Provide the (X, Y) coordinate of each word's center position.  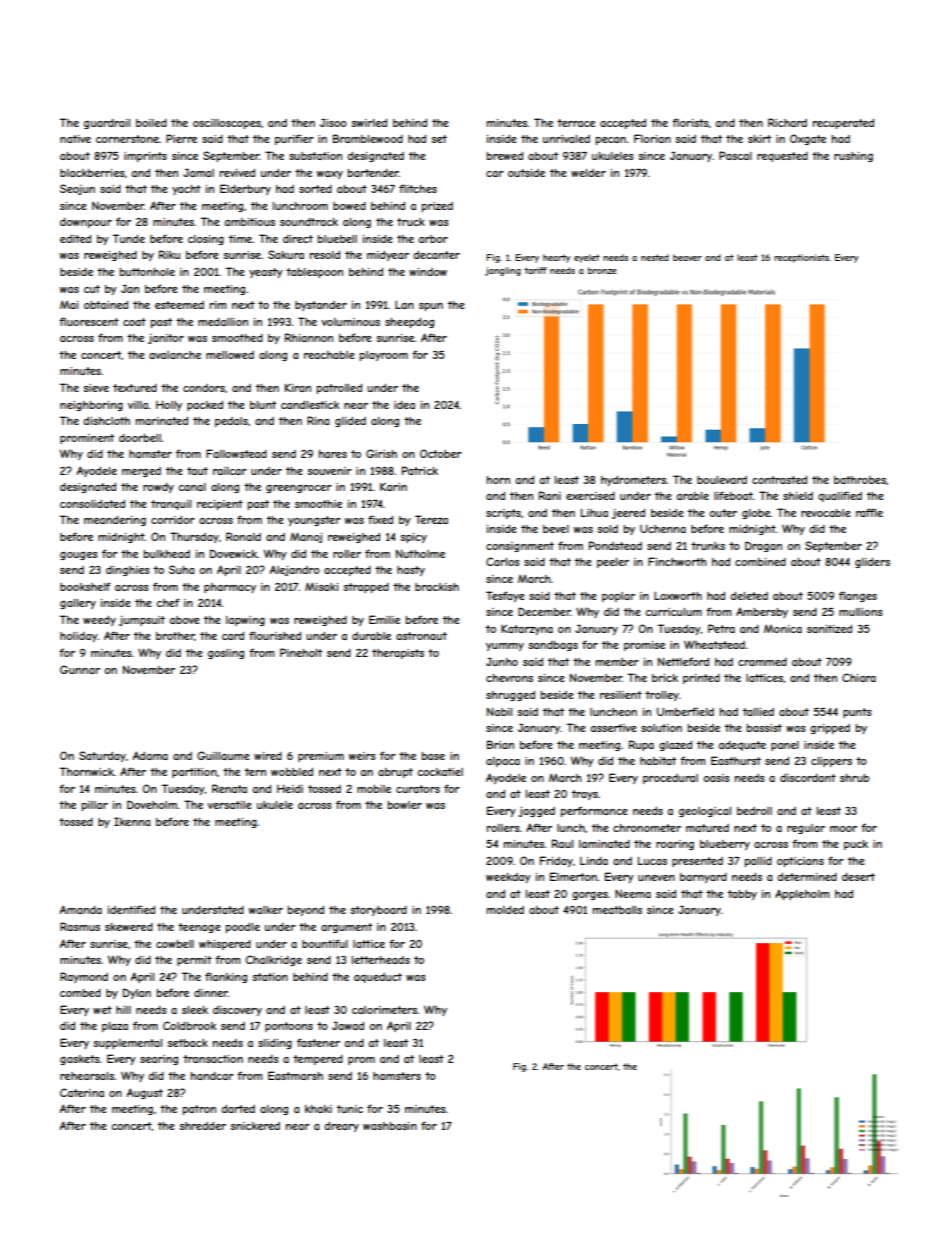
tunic (350, 1109)
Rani (550, 495)
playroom (384, 356)
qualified (840, 496)
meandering (115, 521)
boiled (151, 123)
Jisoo (333, 122)
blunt (263, 405)
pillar (95, 806)
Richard (787, 122)
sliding (275, 1044)
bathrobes (860, 480)
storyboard (378, 911)
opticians (800, 862)
